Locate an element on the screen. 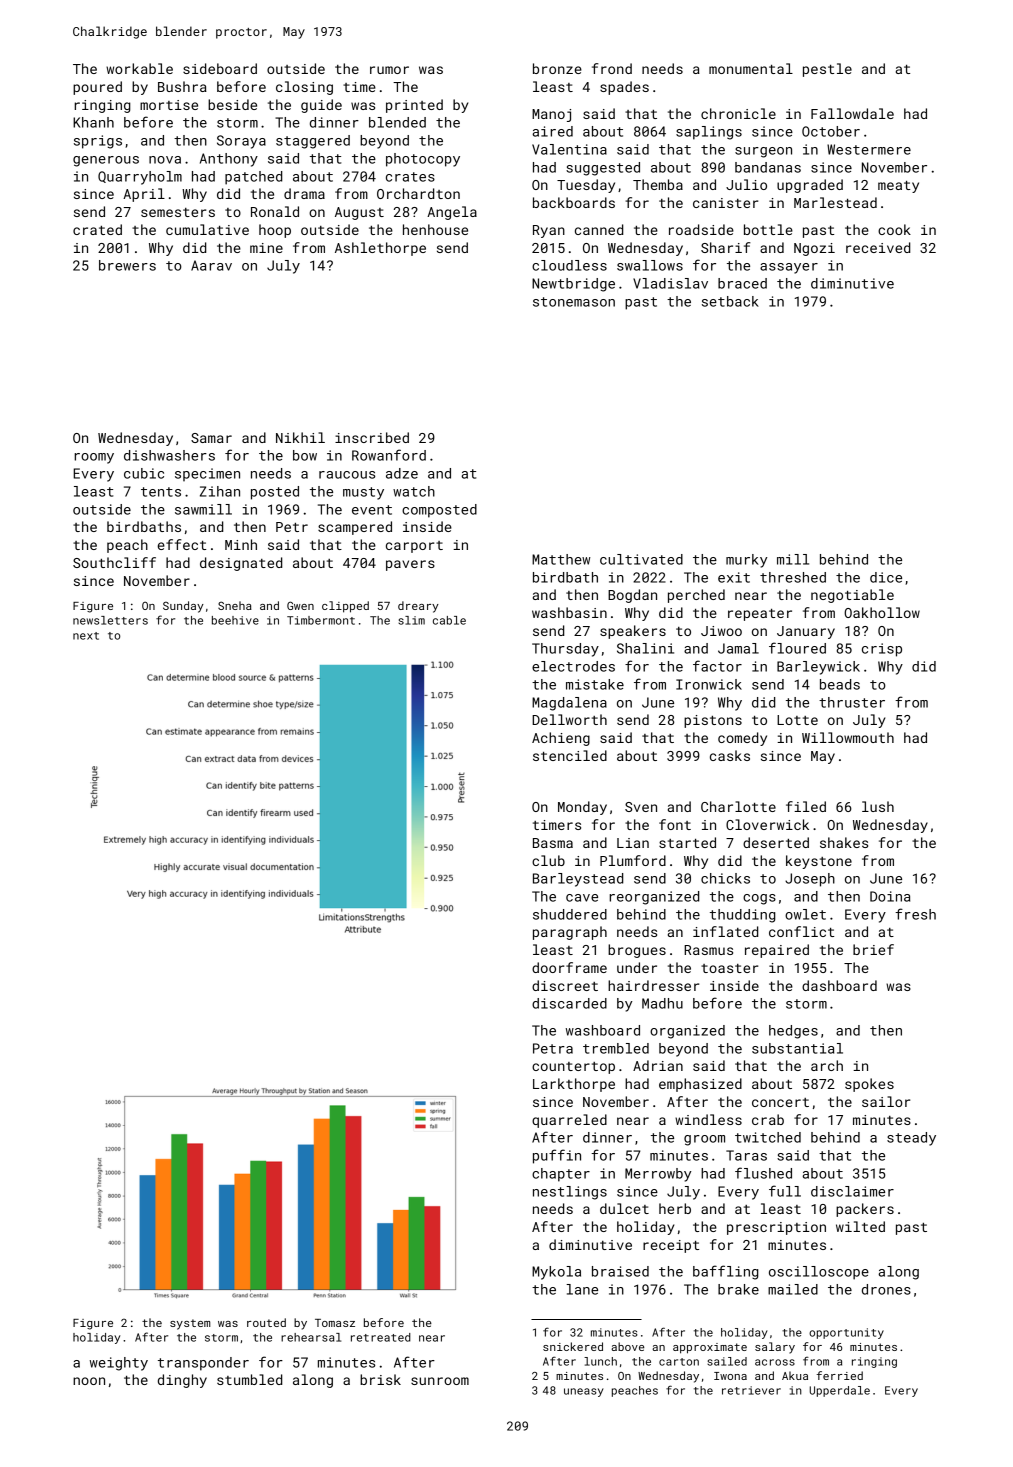 Image resolution: width=1013 pixels, height=1467 pixels. pestle is located at coordinates (827, 70).
